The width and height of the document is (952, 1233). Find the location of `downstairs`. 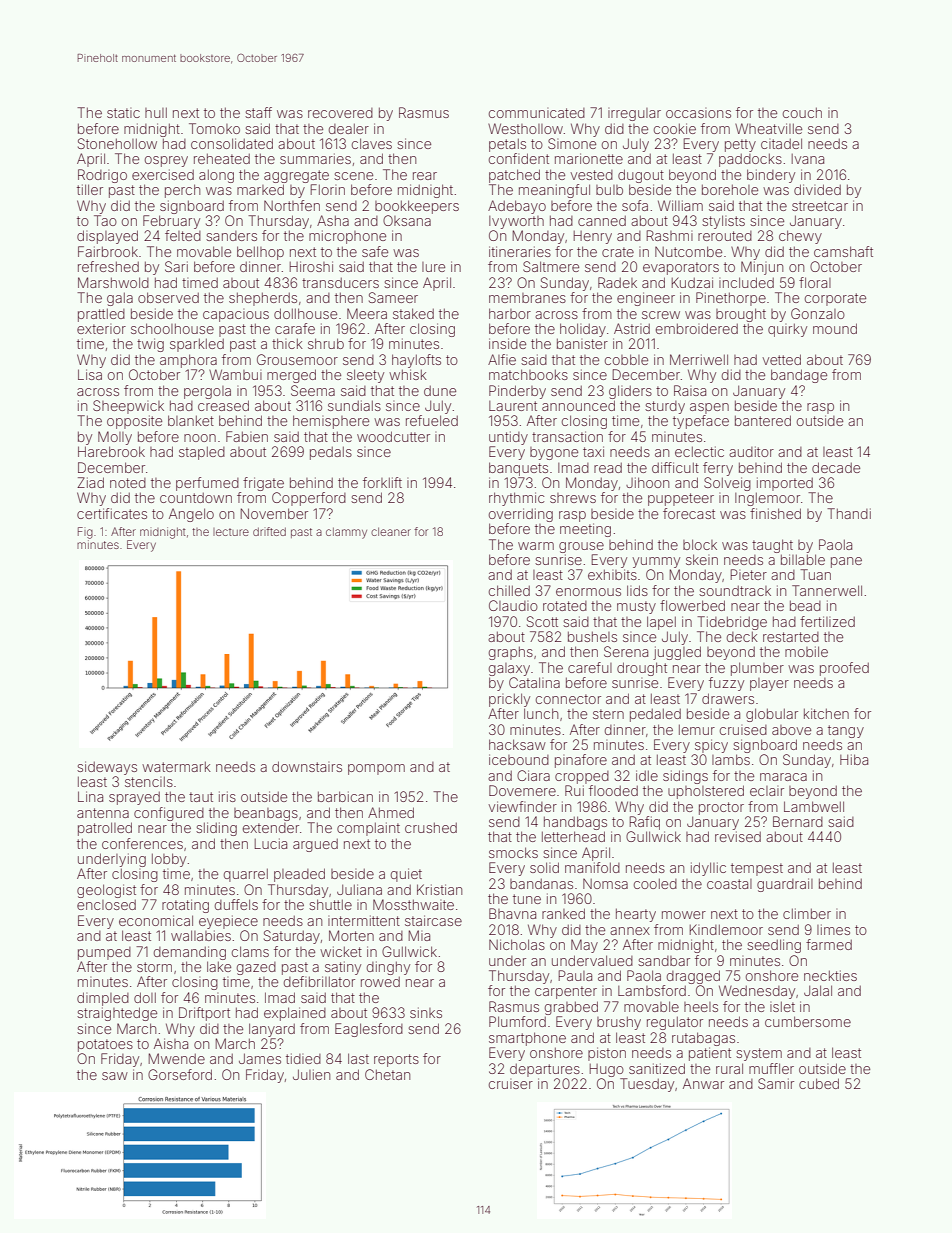

downstairs is located at coordinates (307, 766).
